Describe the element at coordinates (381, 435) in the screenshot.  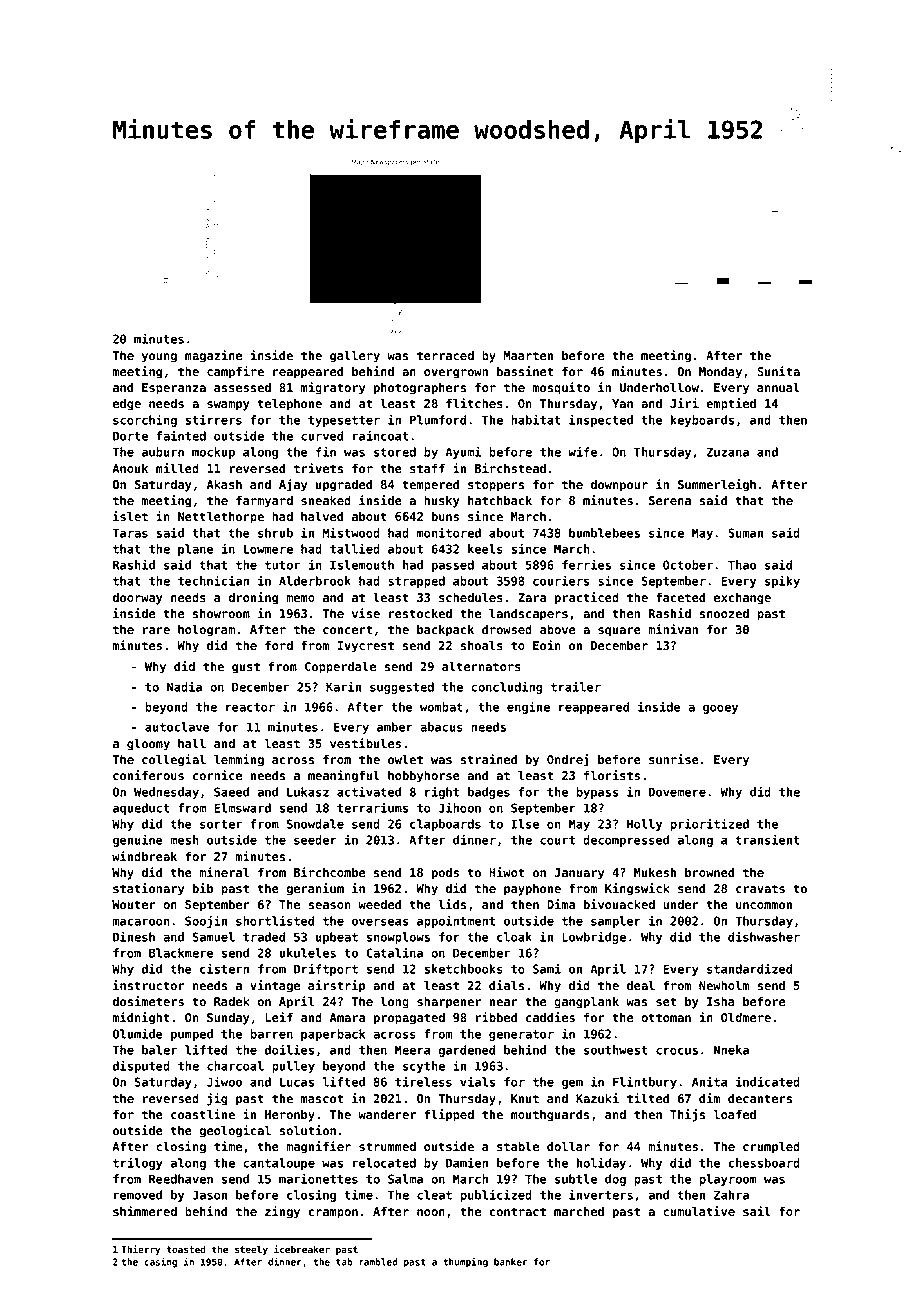
I see `raincoat` at that location.
